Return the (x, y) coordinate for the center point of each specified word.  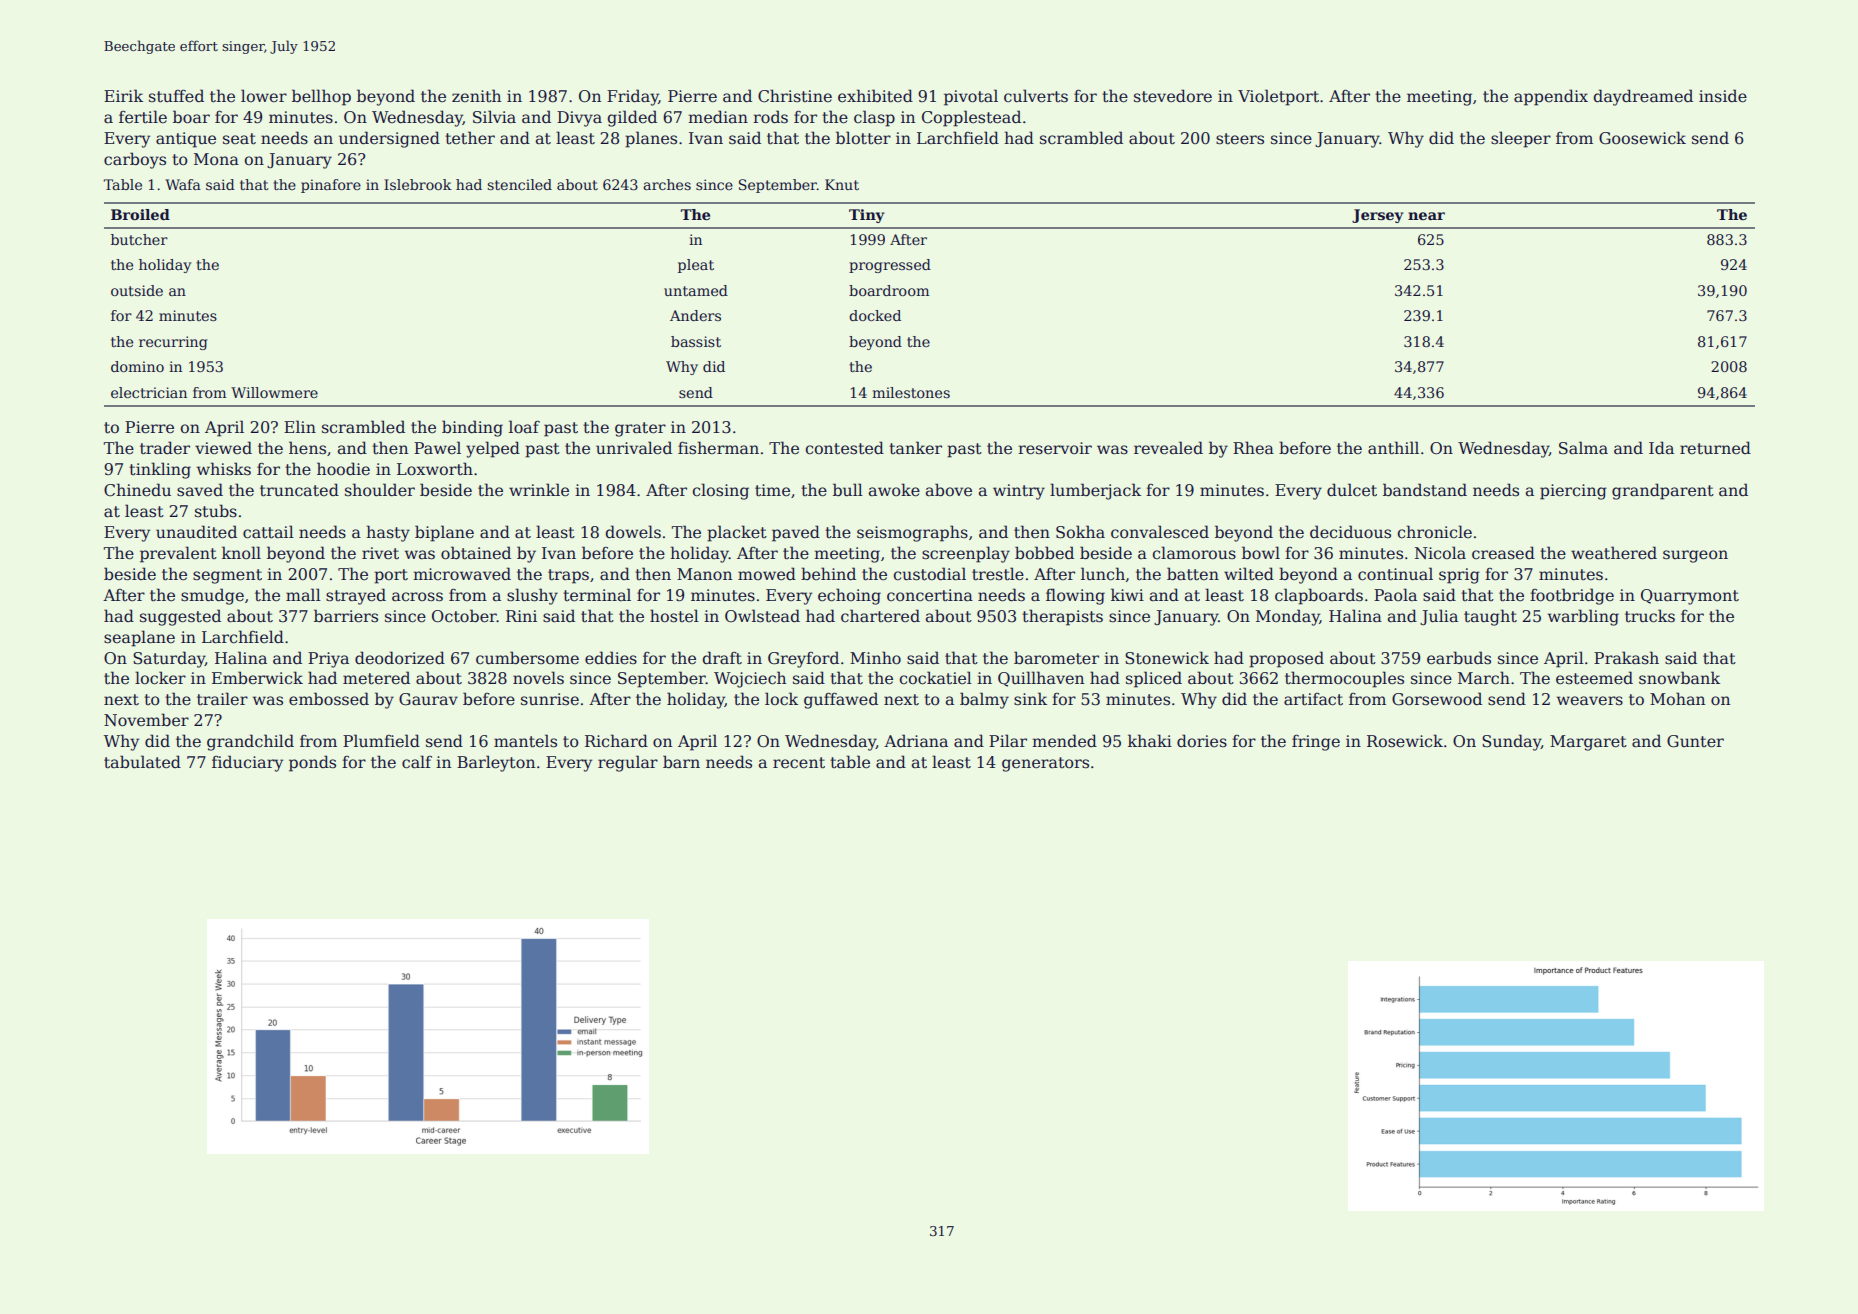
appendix (1551, 97)
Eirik (123, 95)
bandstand (1425, 490)
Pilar (1008, 741)
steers (1240, 139)
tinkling (160, 470)
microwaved (462, 574)
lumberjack (1095, 491)
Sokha (1080, 532)
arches (667, 184)
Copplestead (971, 118)
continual (1395, 574)
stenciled (520, 184)
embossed (329, 699)
